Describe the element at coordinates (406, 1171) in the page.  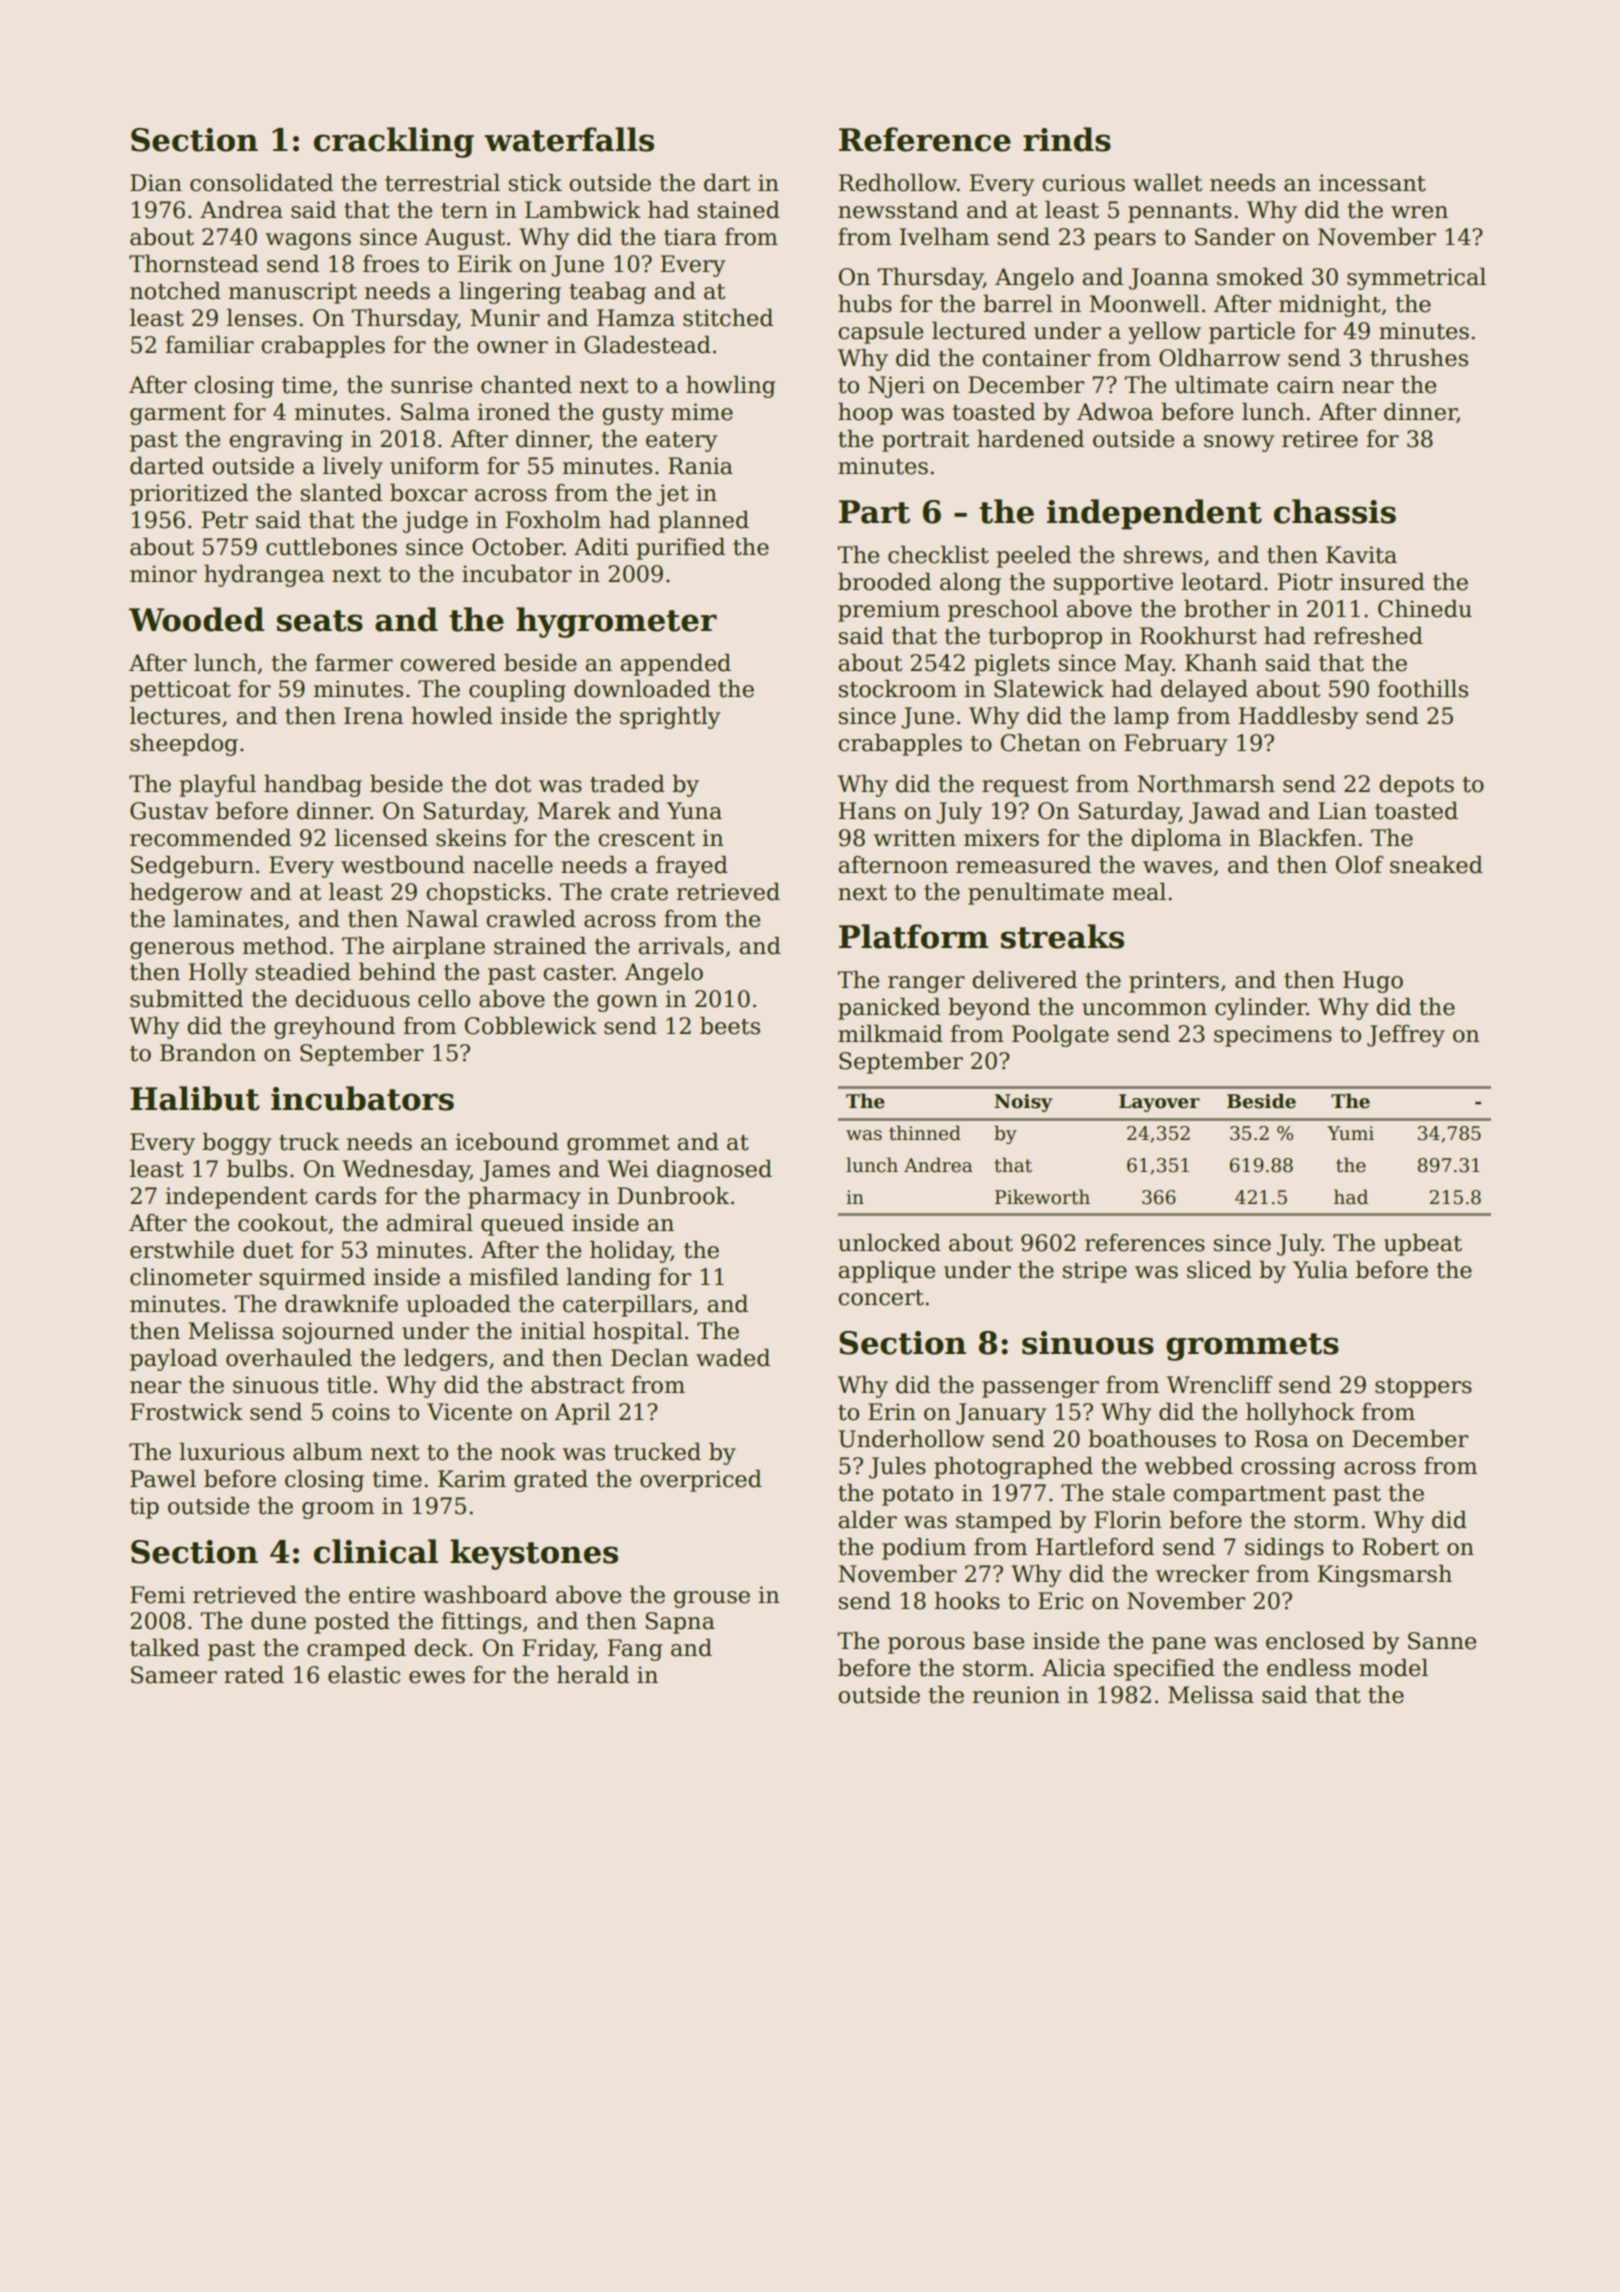
I see `Wednesday` at that location.
